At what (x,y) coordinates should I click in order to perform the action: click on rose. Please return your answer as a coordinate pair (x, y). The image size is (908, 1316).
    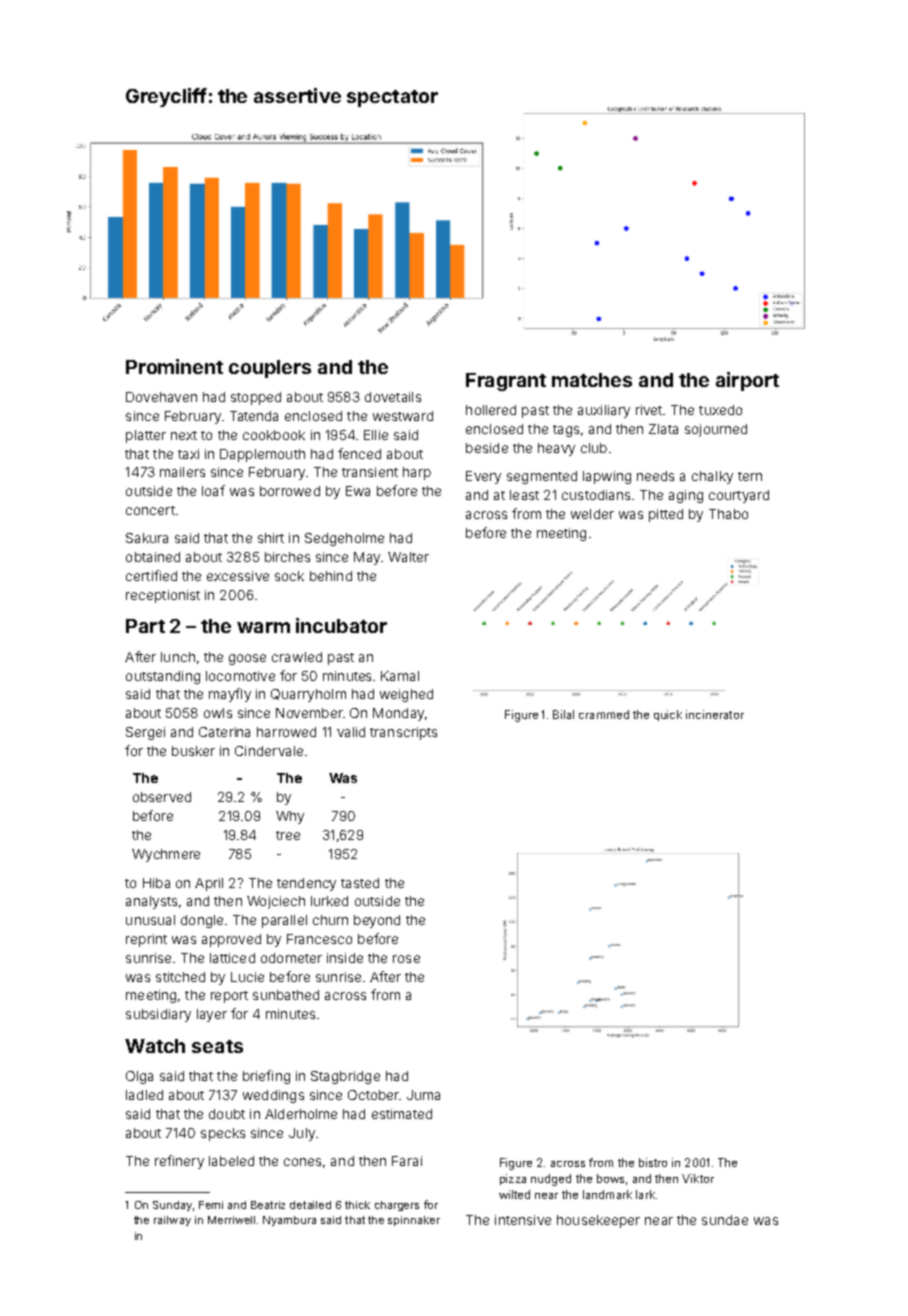
    Looking at the image, I should click on (406, 959).
